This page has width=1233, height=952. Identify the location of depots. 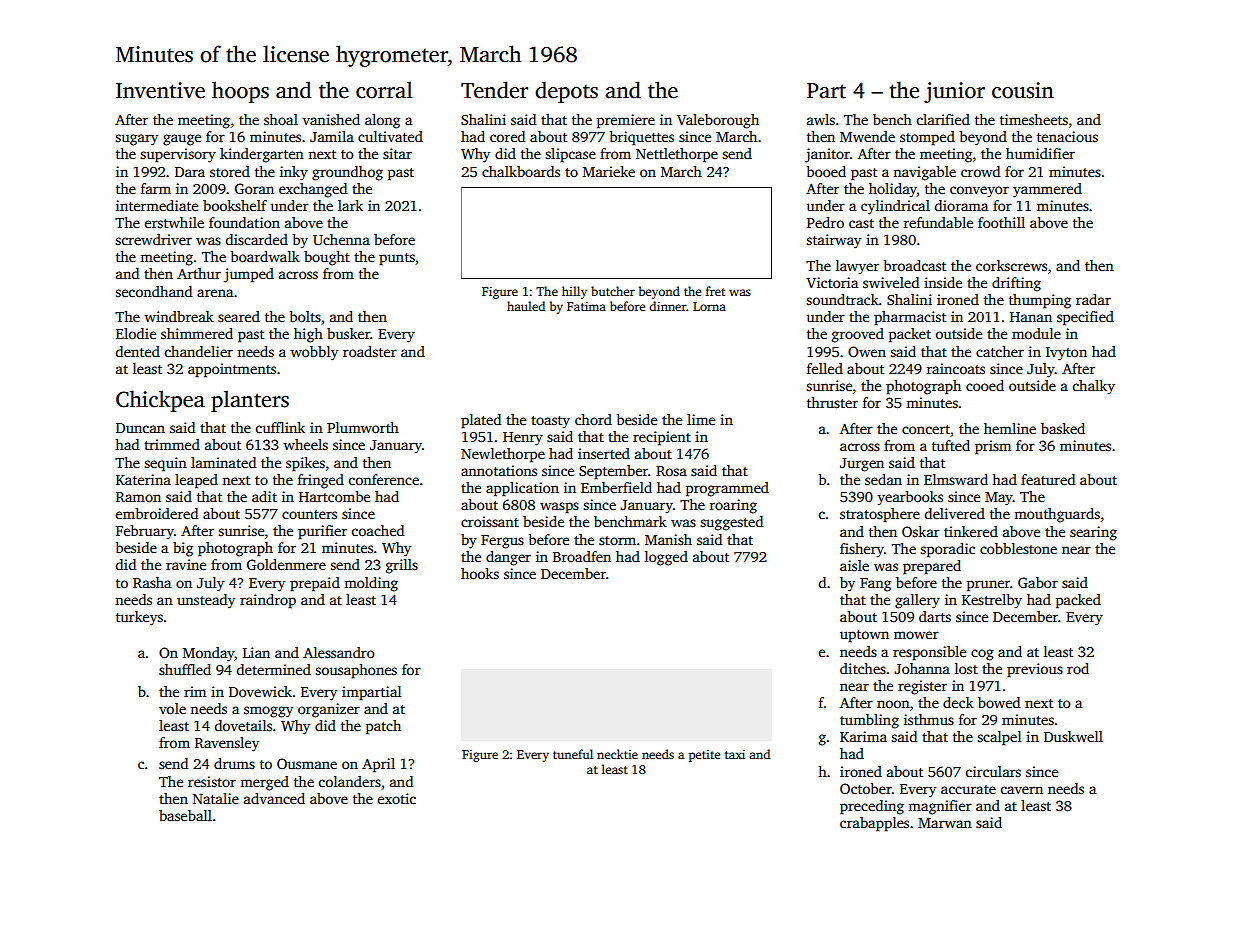
(566, 92).
